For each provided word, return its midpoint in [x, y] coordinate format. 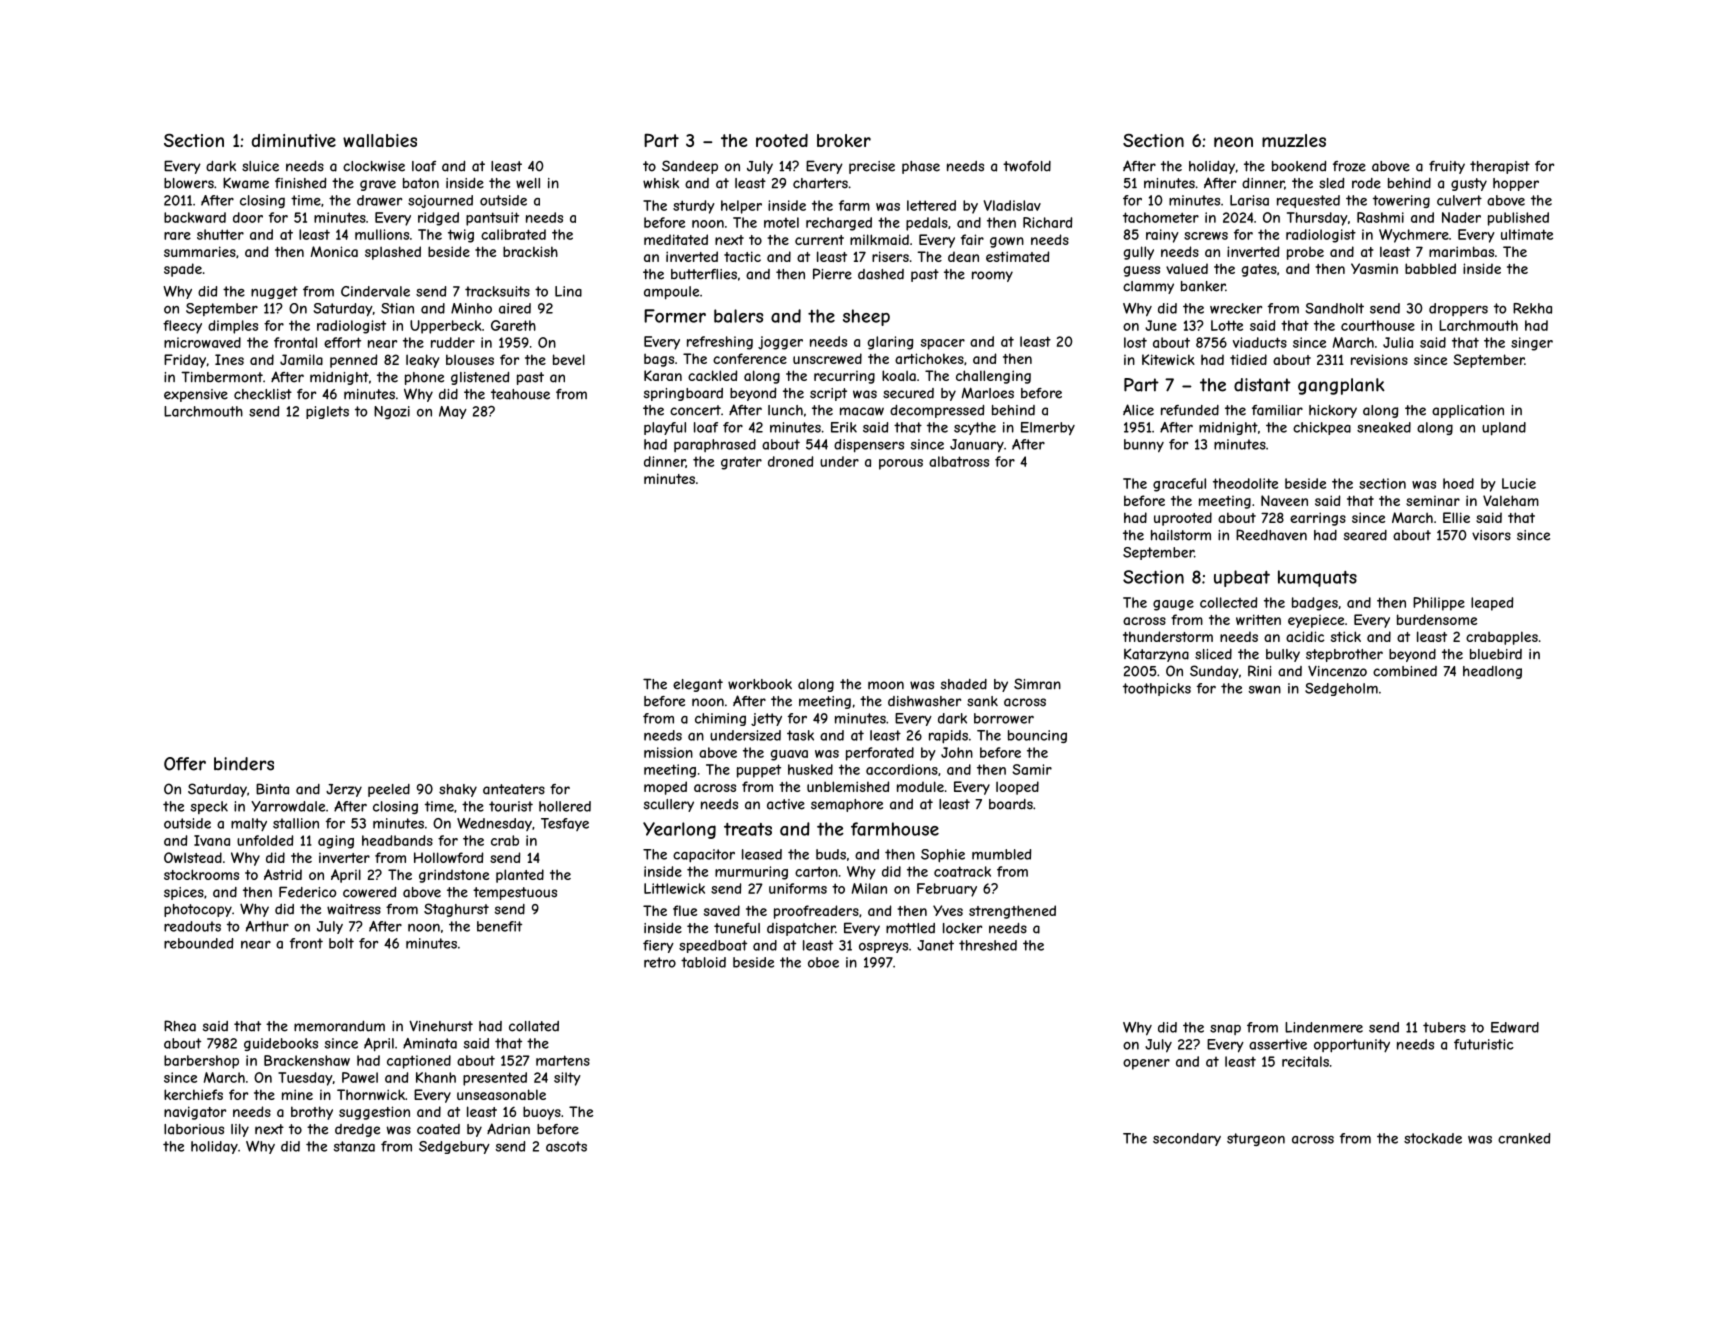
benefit [499, 926]
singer [1532, 344]
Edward [1515, 1027]
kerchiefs [193, 1094]
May [453, 412]
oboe [823, 962]
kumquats [1317, 578]
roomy [992, 276]
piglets [327, 412]
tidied [1248, 359]
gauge [1173, 605]
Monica [334, 251]
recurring [844, 377]
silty [567, 1079]
